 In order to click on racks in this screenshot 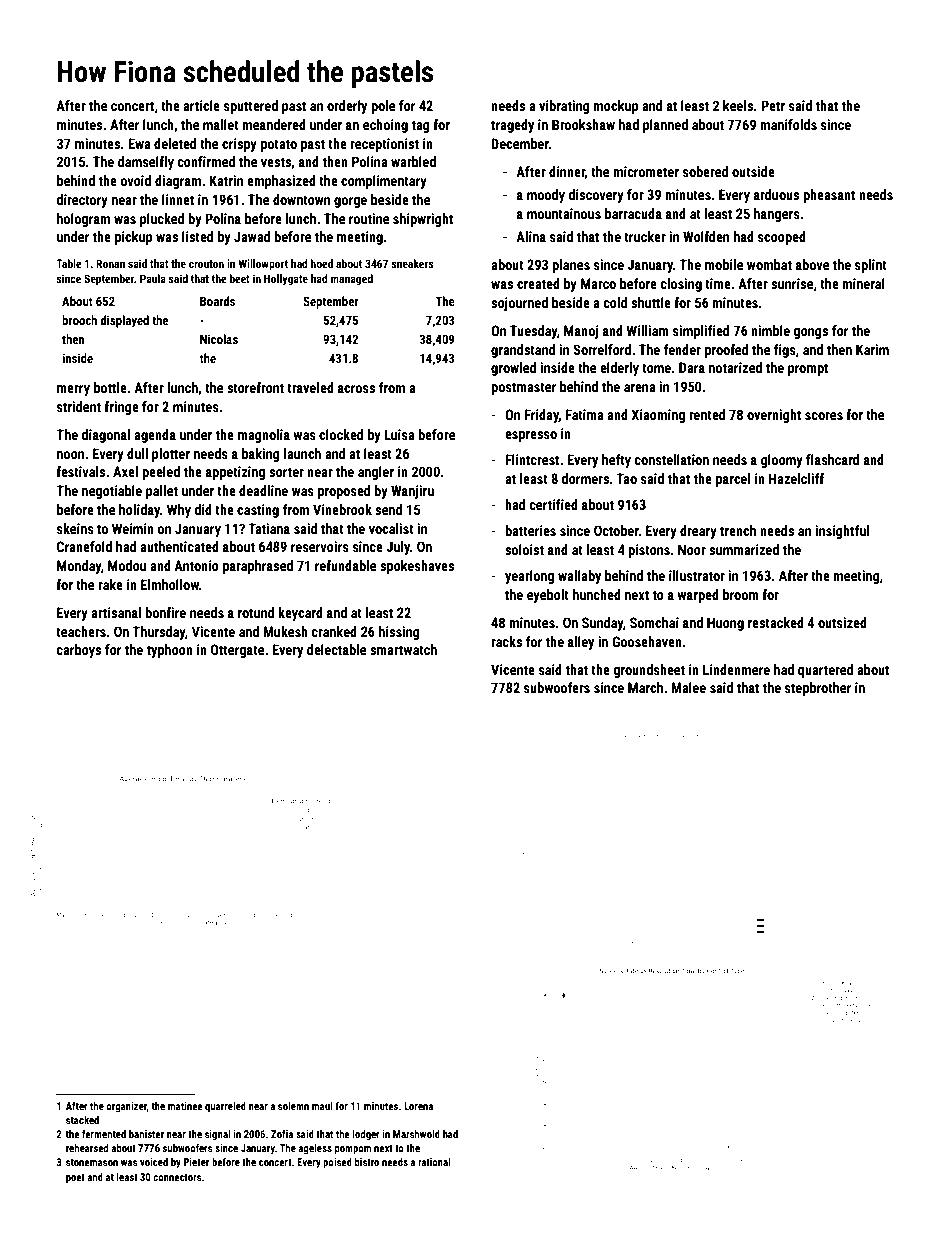, I will do `click(506, 641)`.
